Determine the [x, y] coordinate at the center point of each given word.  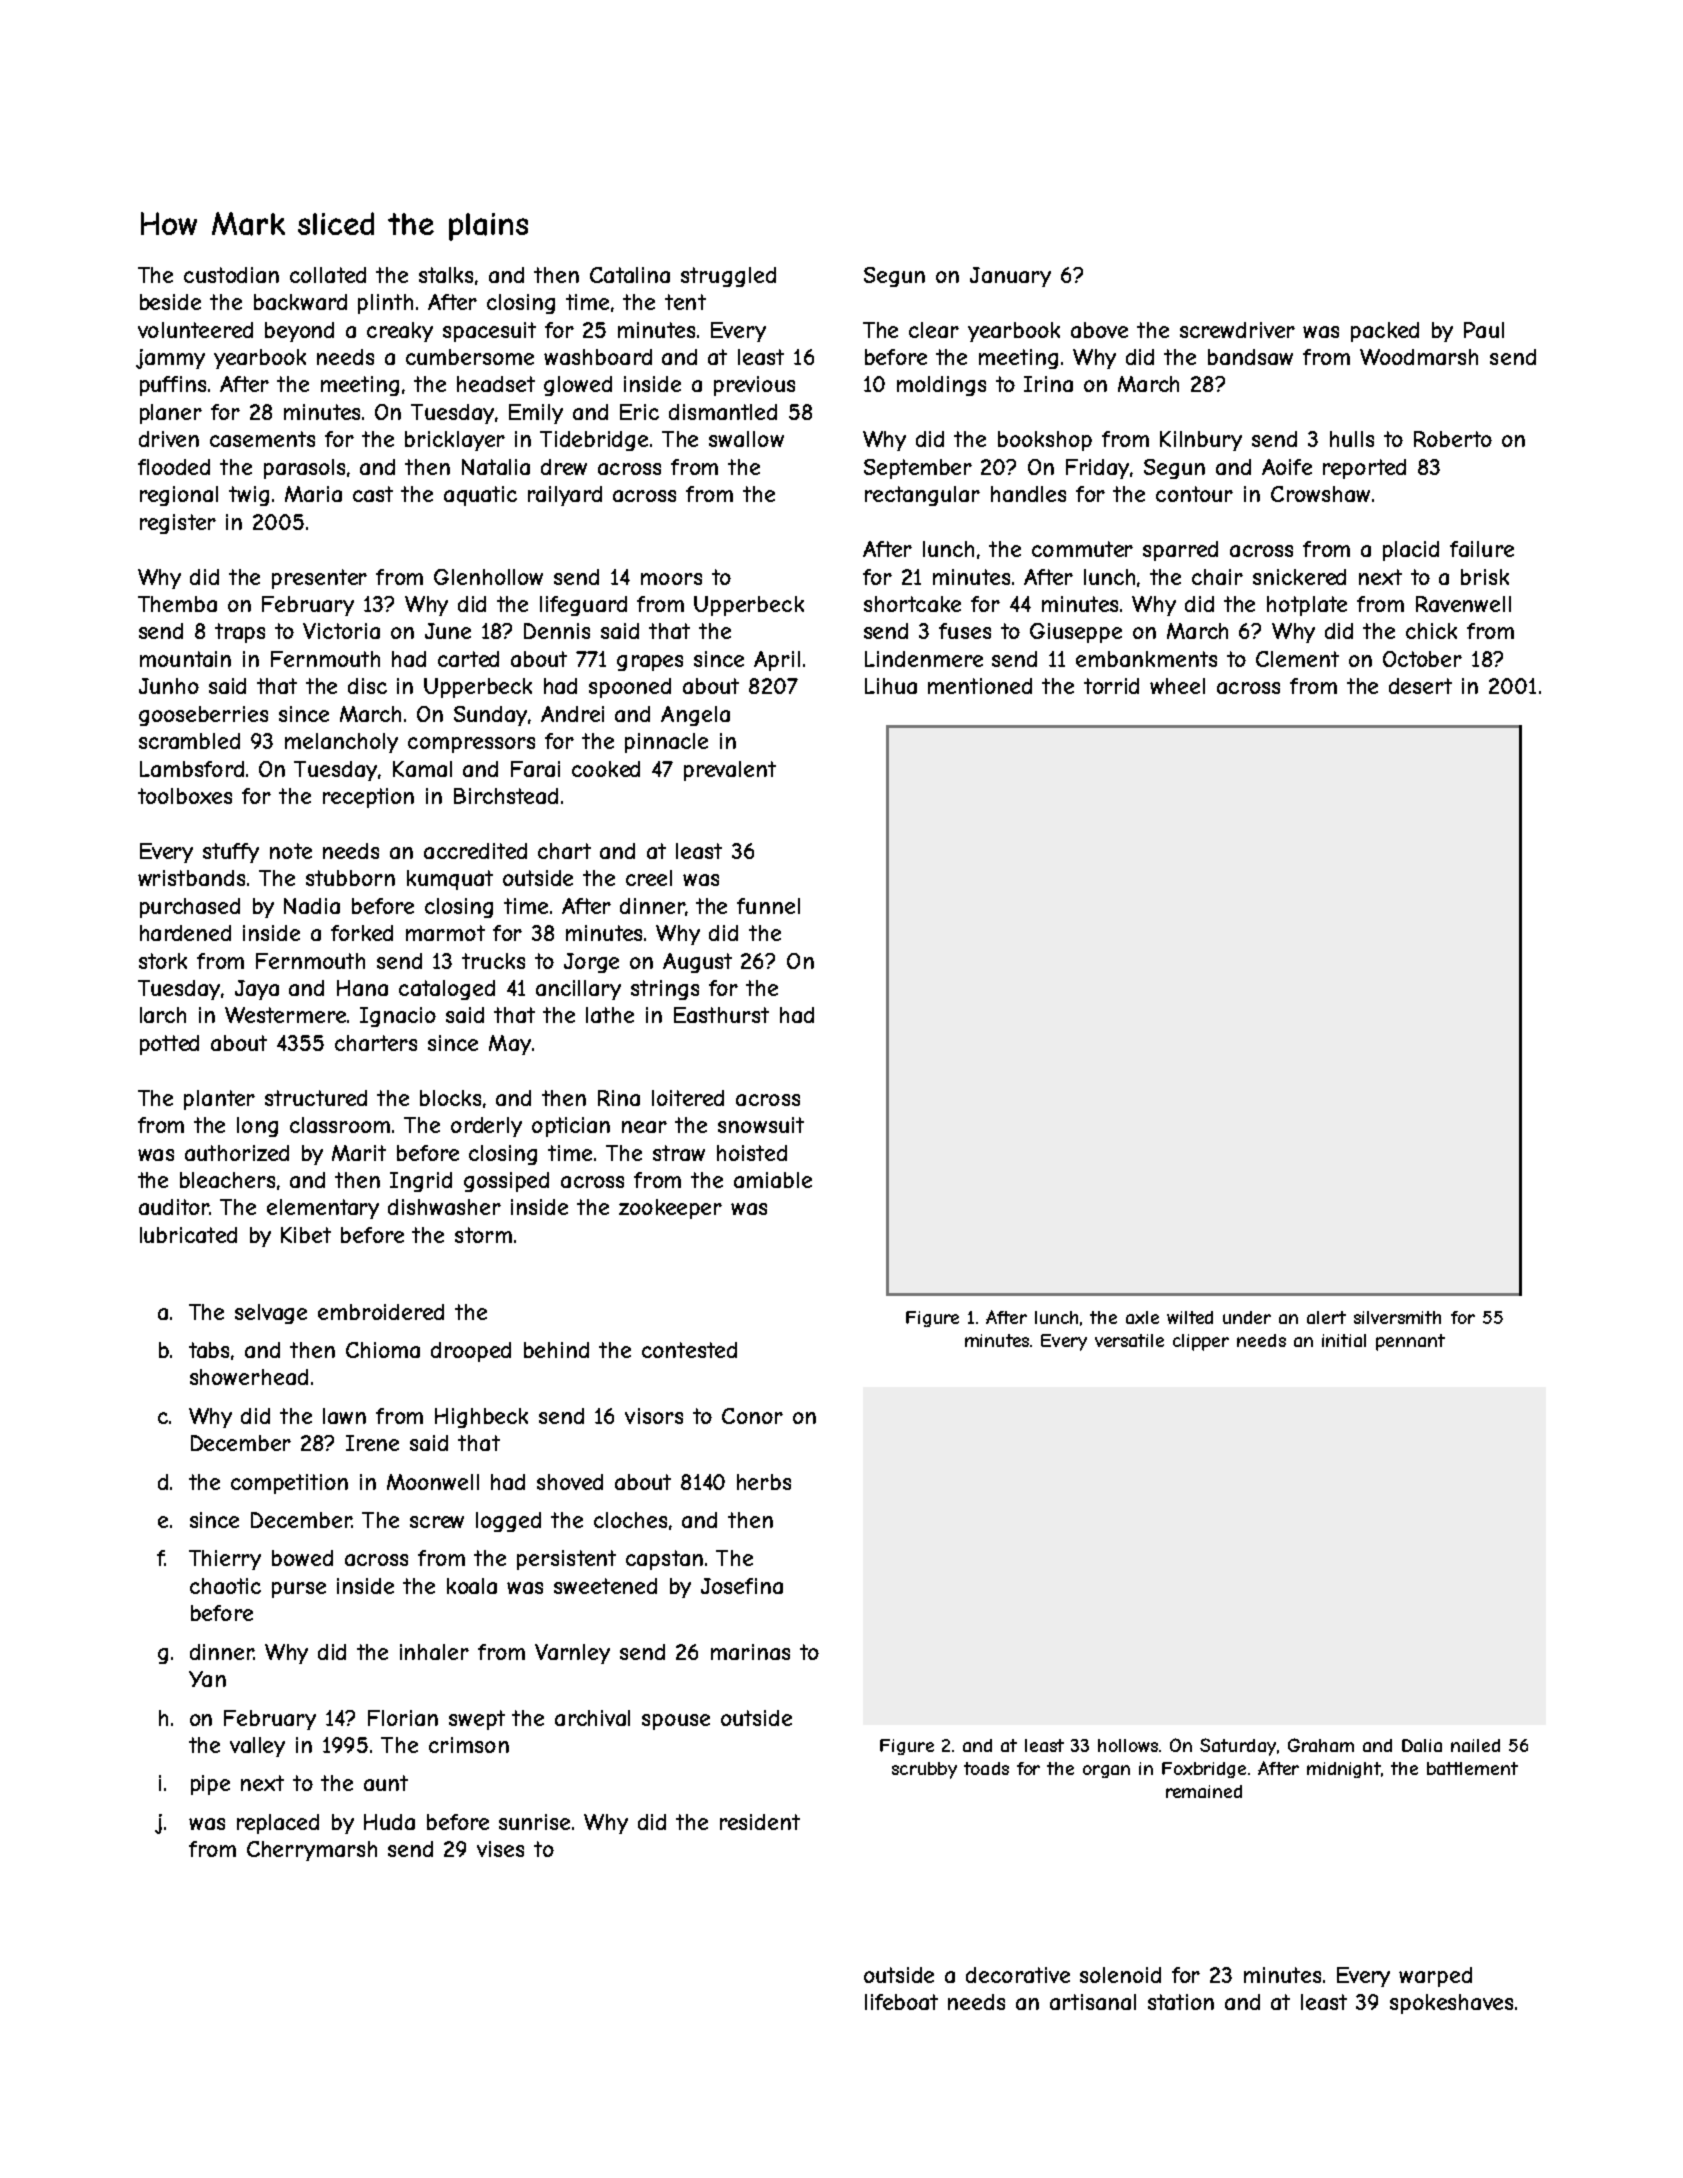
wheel [1177, 686]
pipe [210, 1785]
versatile [1129, 1340]
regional [179, 496]
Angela [695, 716]
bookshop [1045, 441]
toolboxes [185, 796]
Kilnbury [1201, 441]
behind [556, 1350]
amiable [773, 1180]
